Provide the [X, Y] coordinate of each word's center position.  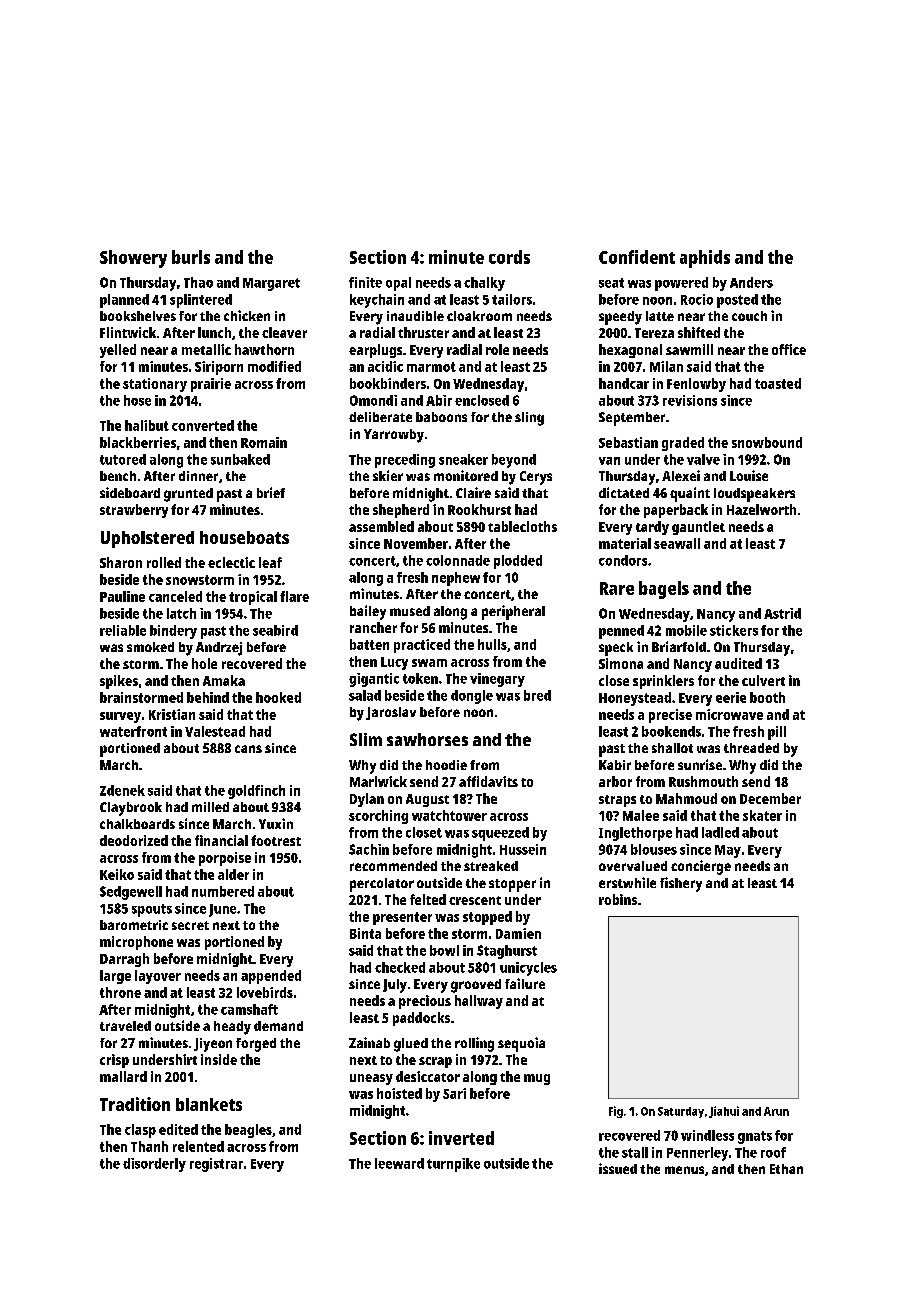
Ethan [786, 1169]
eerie [731, 697]
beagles [248, 1131]
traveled [125, 1026]
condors [623, 560]
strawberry [134, 511]
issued [618, 1168]
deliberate [380, 417]
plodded [518, 562]
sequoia [521, 1044]
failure [525, 983]
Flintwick [128, 332]
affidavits [488, 781]
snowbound [767, 442]
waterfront [133, 731]
